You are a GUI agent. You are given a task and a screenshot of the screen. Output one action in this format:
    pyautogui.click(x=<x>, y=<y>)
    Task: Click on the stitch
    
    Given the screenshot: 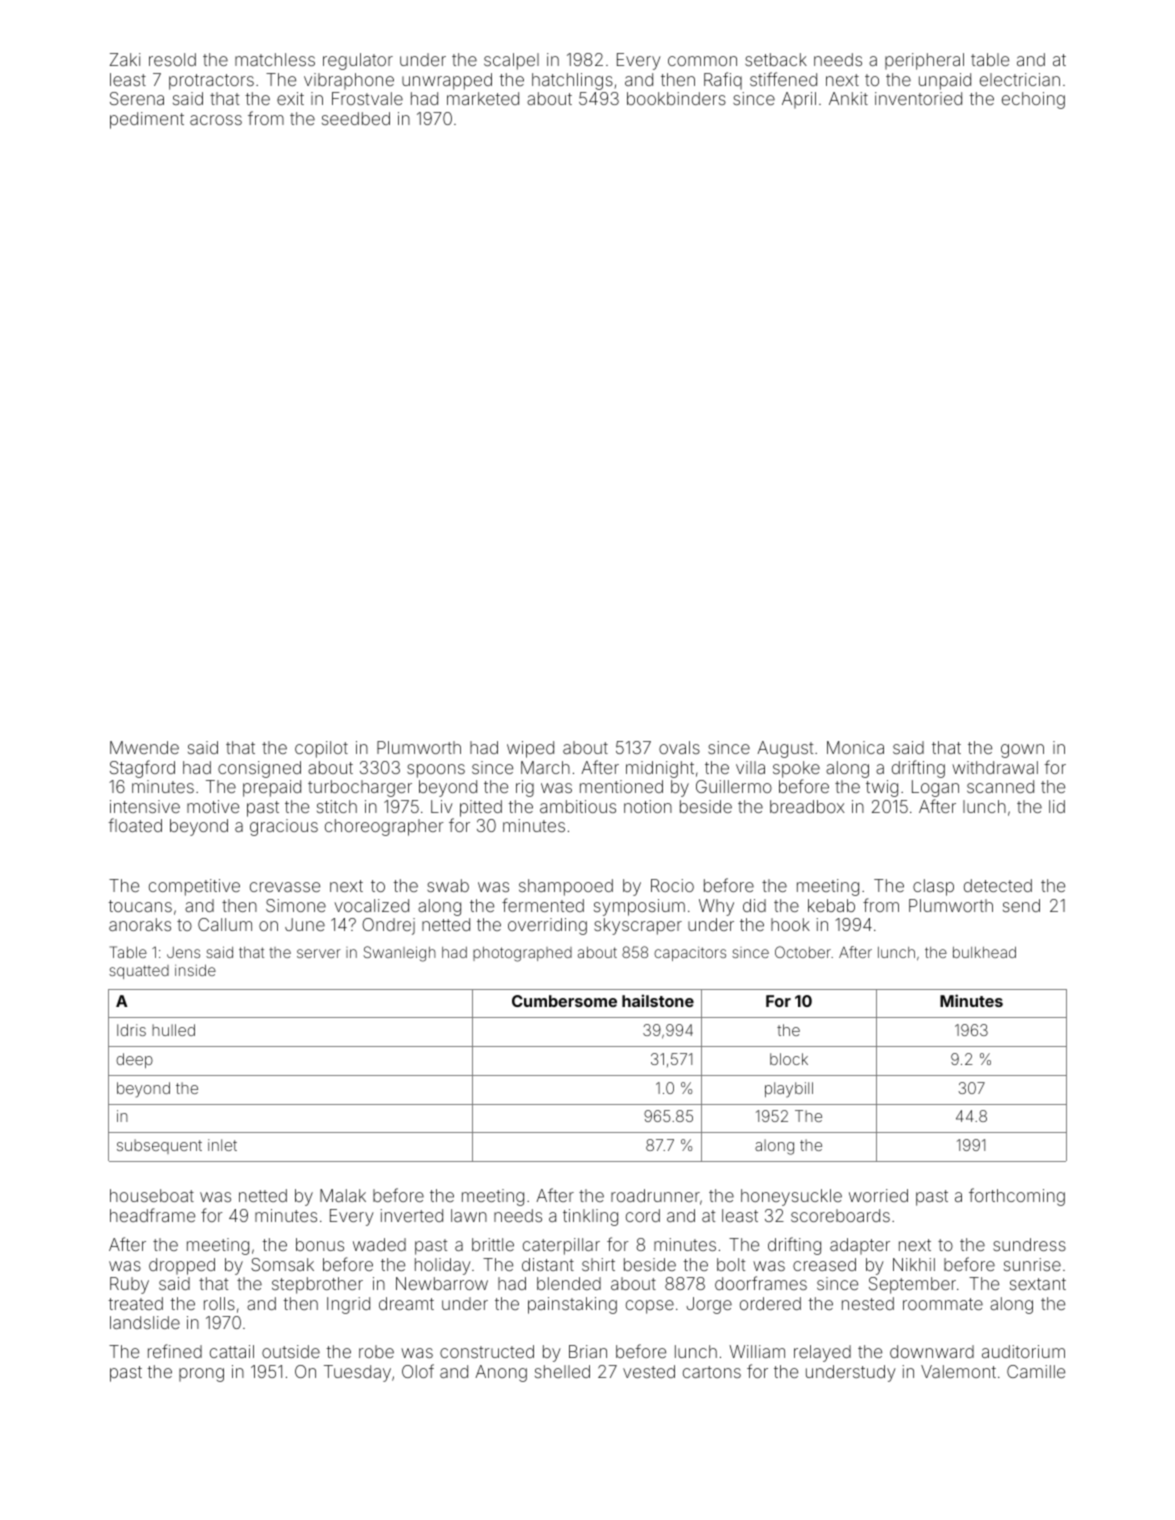 What is the action you would take?
    pyautogui.click(x=337, y=806)
